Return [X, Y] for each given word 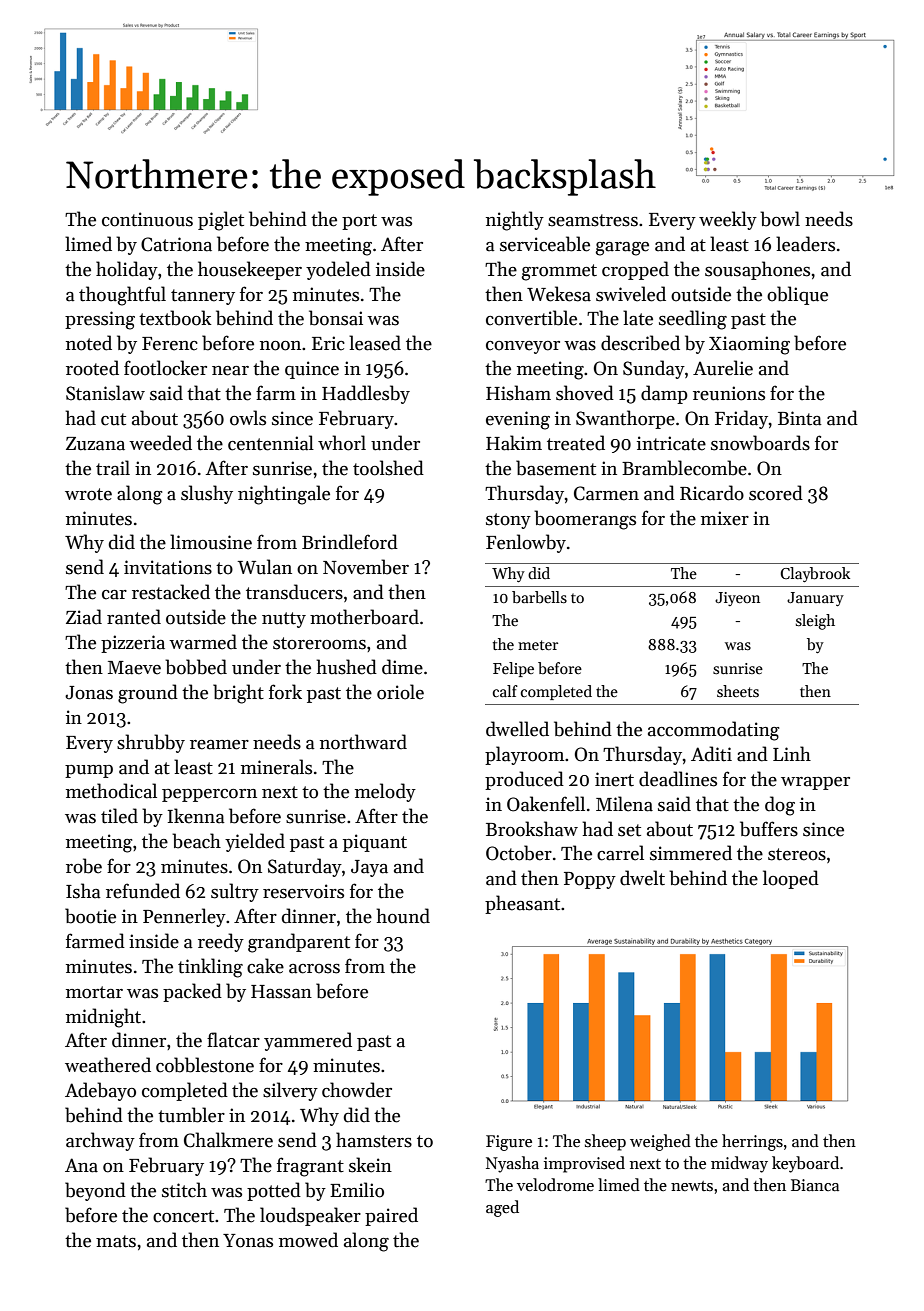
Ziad [84, 617]
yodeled [338, 270]
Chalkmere [228, 1140]
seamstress [593, 220]
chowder [357, 1090]
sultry [235, 892]
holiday [127, 270]
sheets [738, 691]
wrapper [815, 783]
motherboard [364, 617]
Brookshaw [532, 829]
